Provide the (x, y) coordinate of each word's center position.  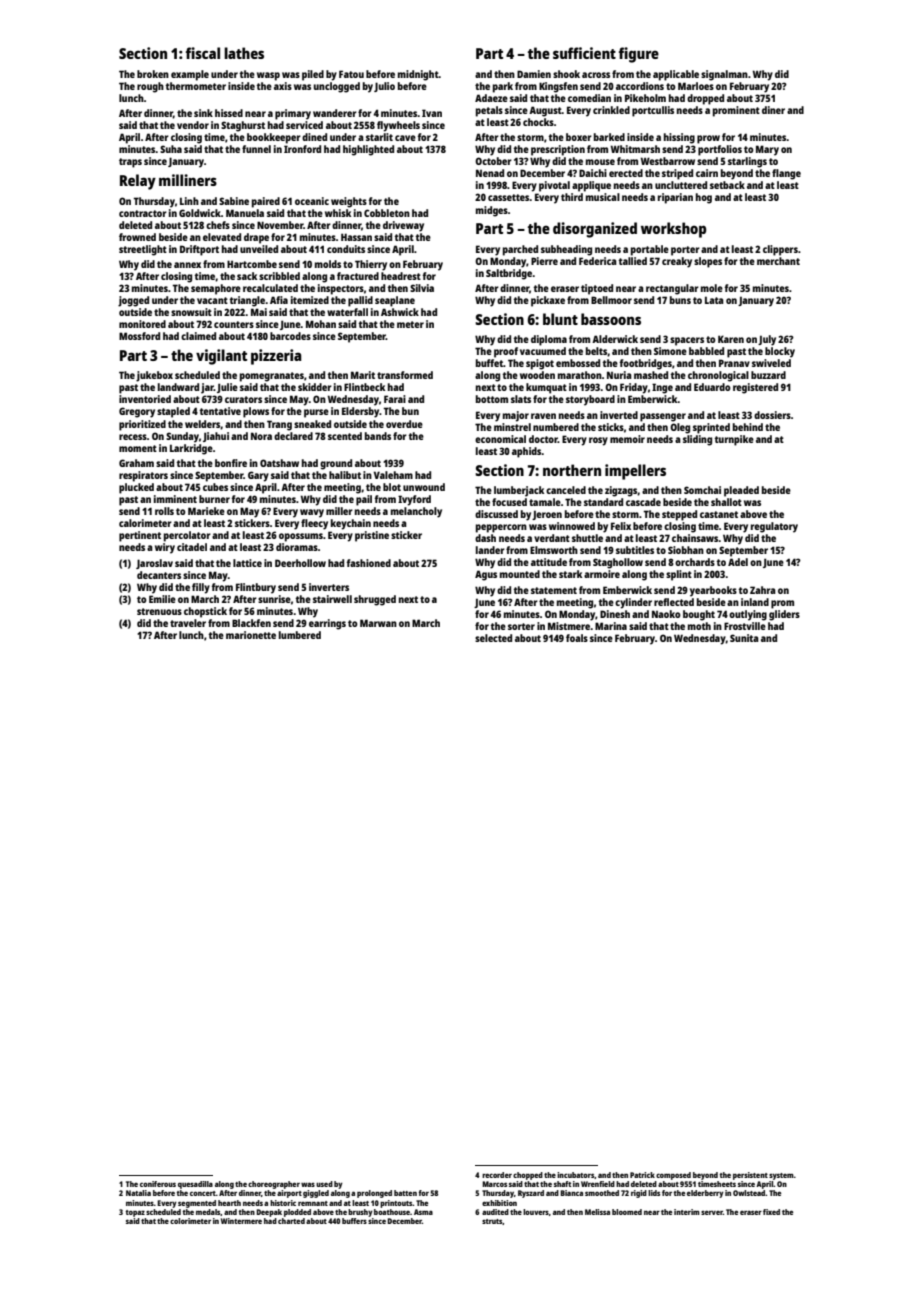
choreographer (274, 1185)
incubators (575, 1175)
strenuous (159, 611)
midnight (418, 75)
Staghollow (618, 563)
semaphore (216, 289)
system (781, 1176)
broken (153, 74)
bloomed (627, 1212)
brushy (360, 1213)
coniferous (158, 1184)
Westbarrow (668, 161)
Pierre (544, 261)
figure (639, 55)
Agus (486, 575)
